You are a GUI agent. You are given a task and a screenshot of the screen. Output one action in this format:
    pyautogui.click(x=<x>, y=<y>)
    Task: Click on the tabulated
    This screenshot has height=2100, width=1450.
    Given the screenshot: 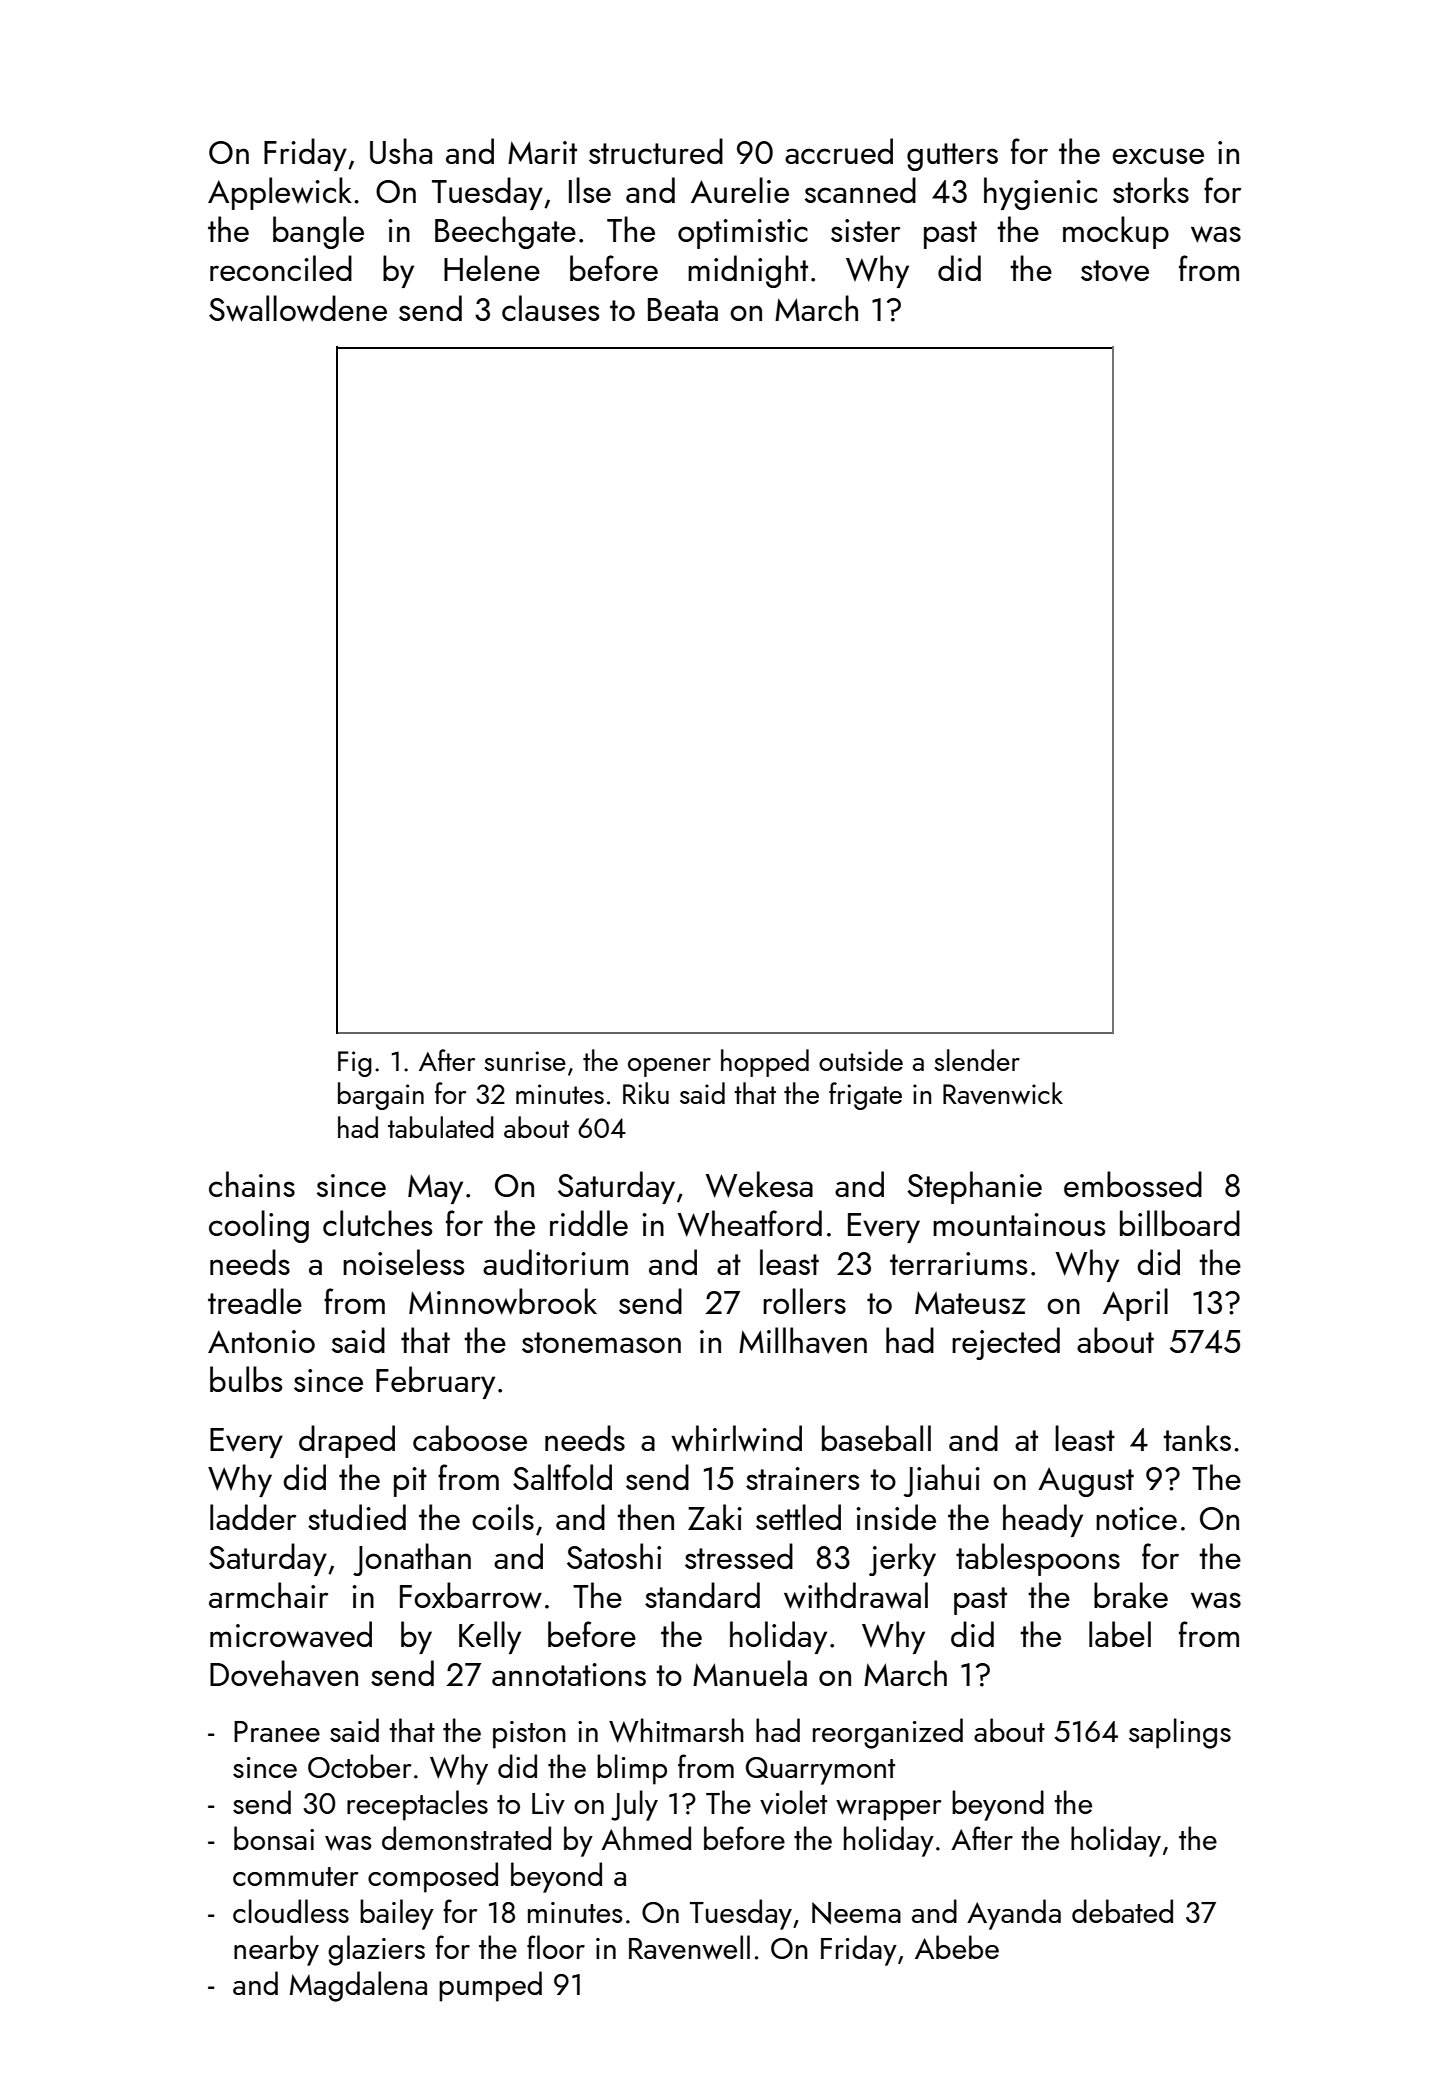 What is the action you would take?
    pyautogui.click(x=441, y=1127)
